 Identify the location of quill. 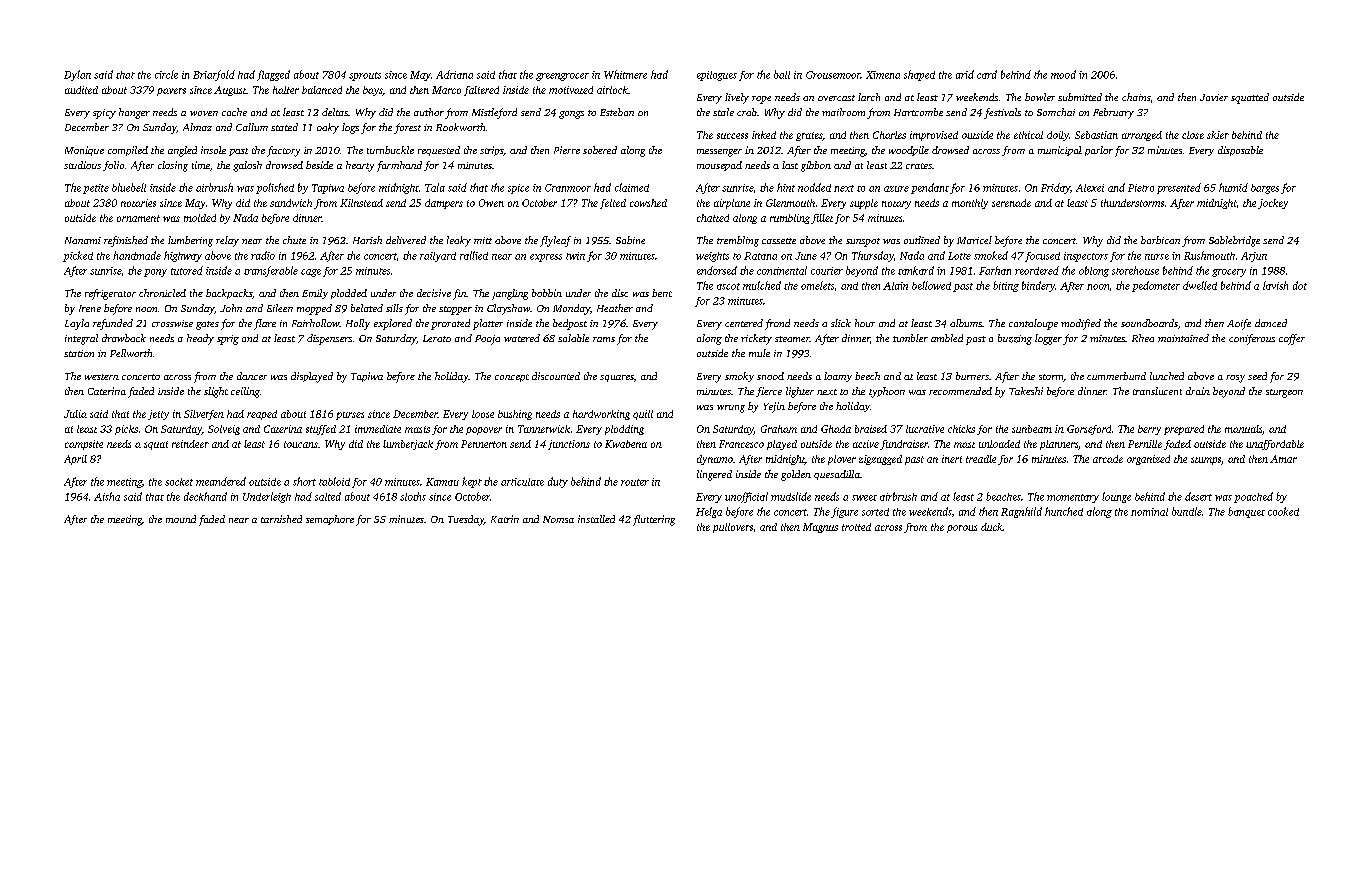
(643, 415).
